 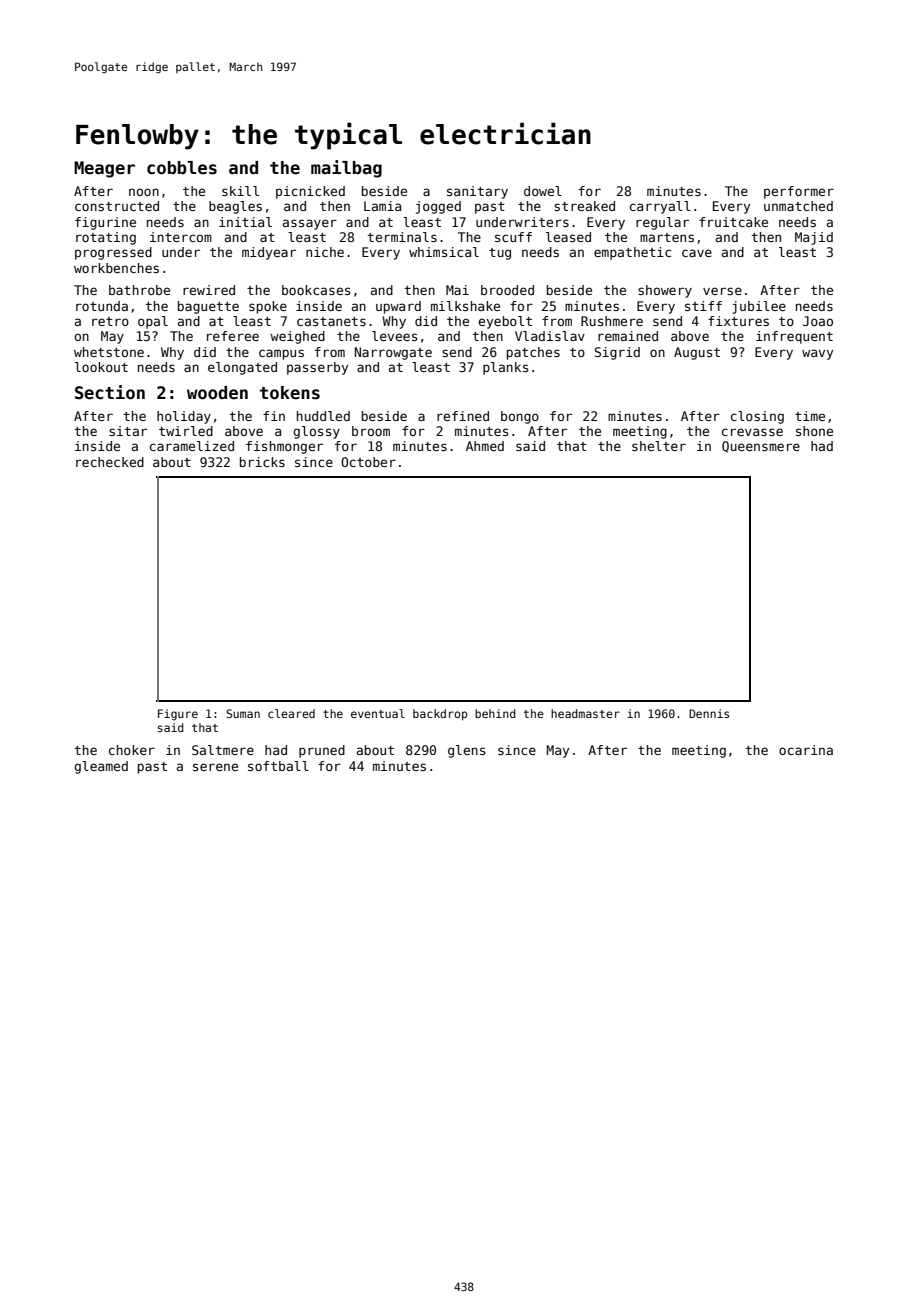 What do you see at coordinates (709, 713) in the screenshot?
I see `Dennis` at bounding box center [709, 713].
